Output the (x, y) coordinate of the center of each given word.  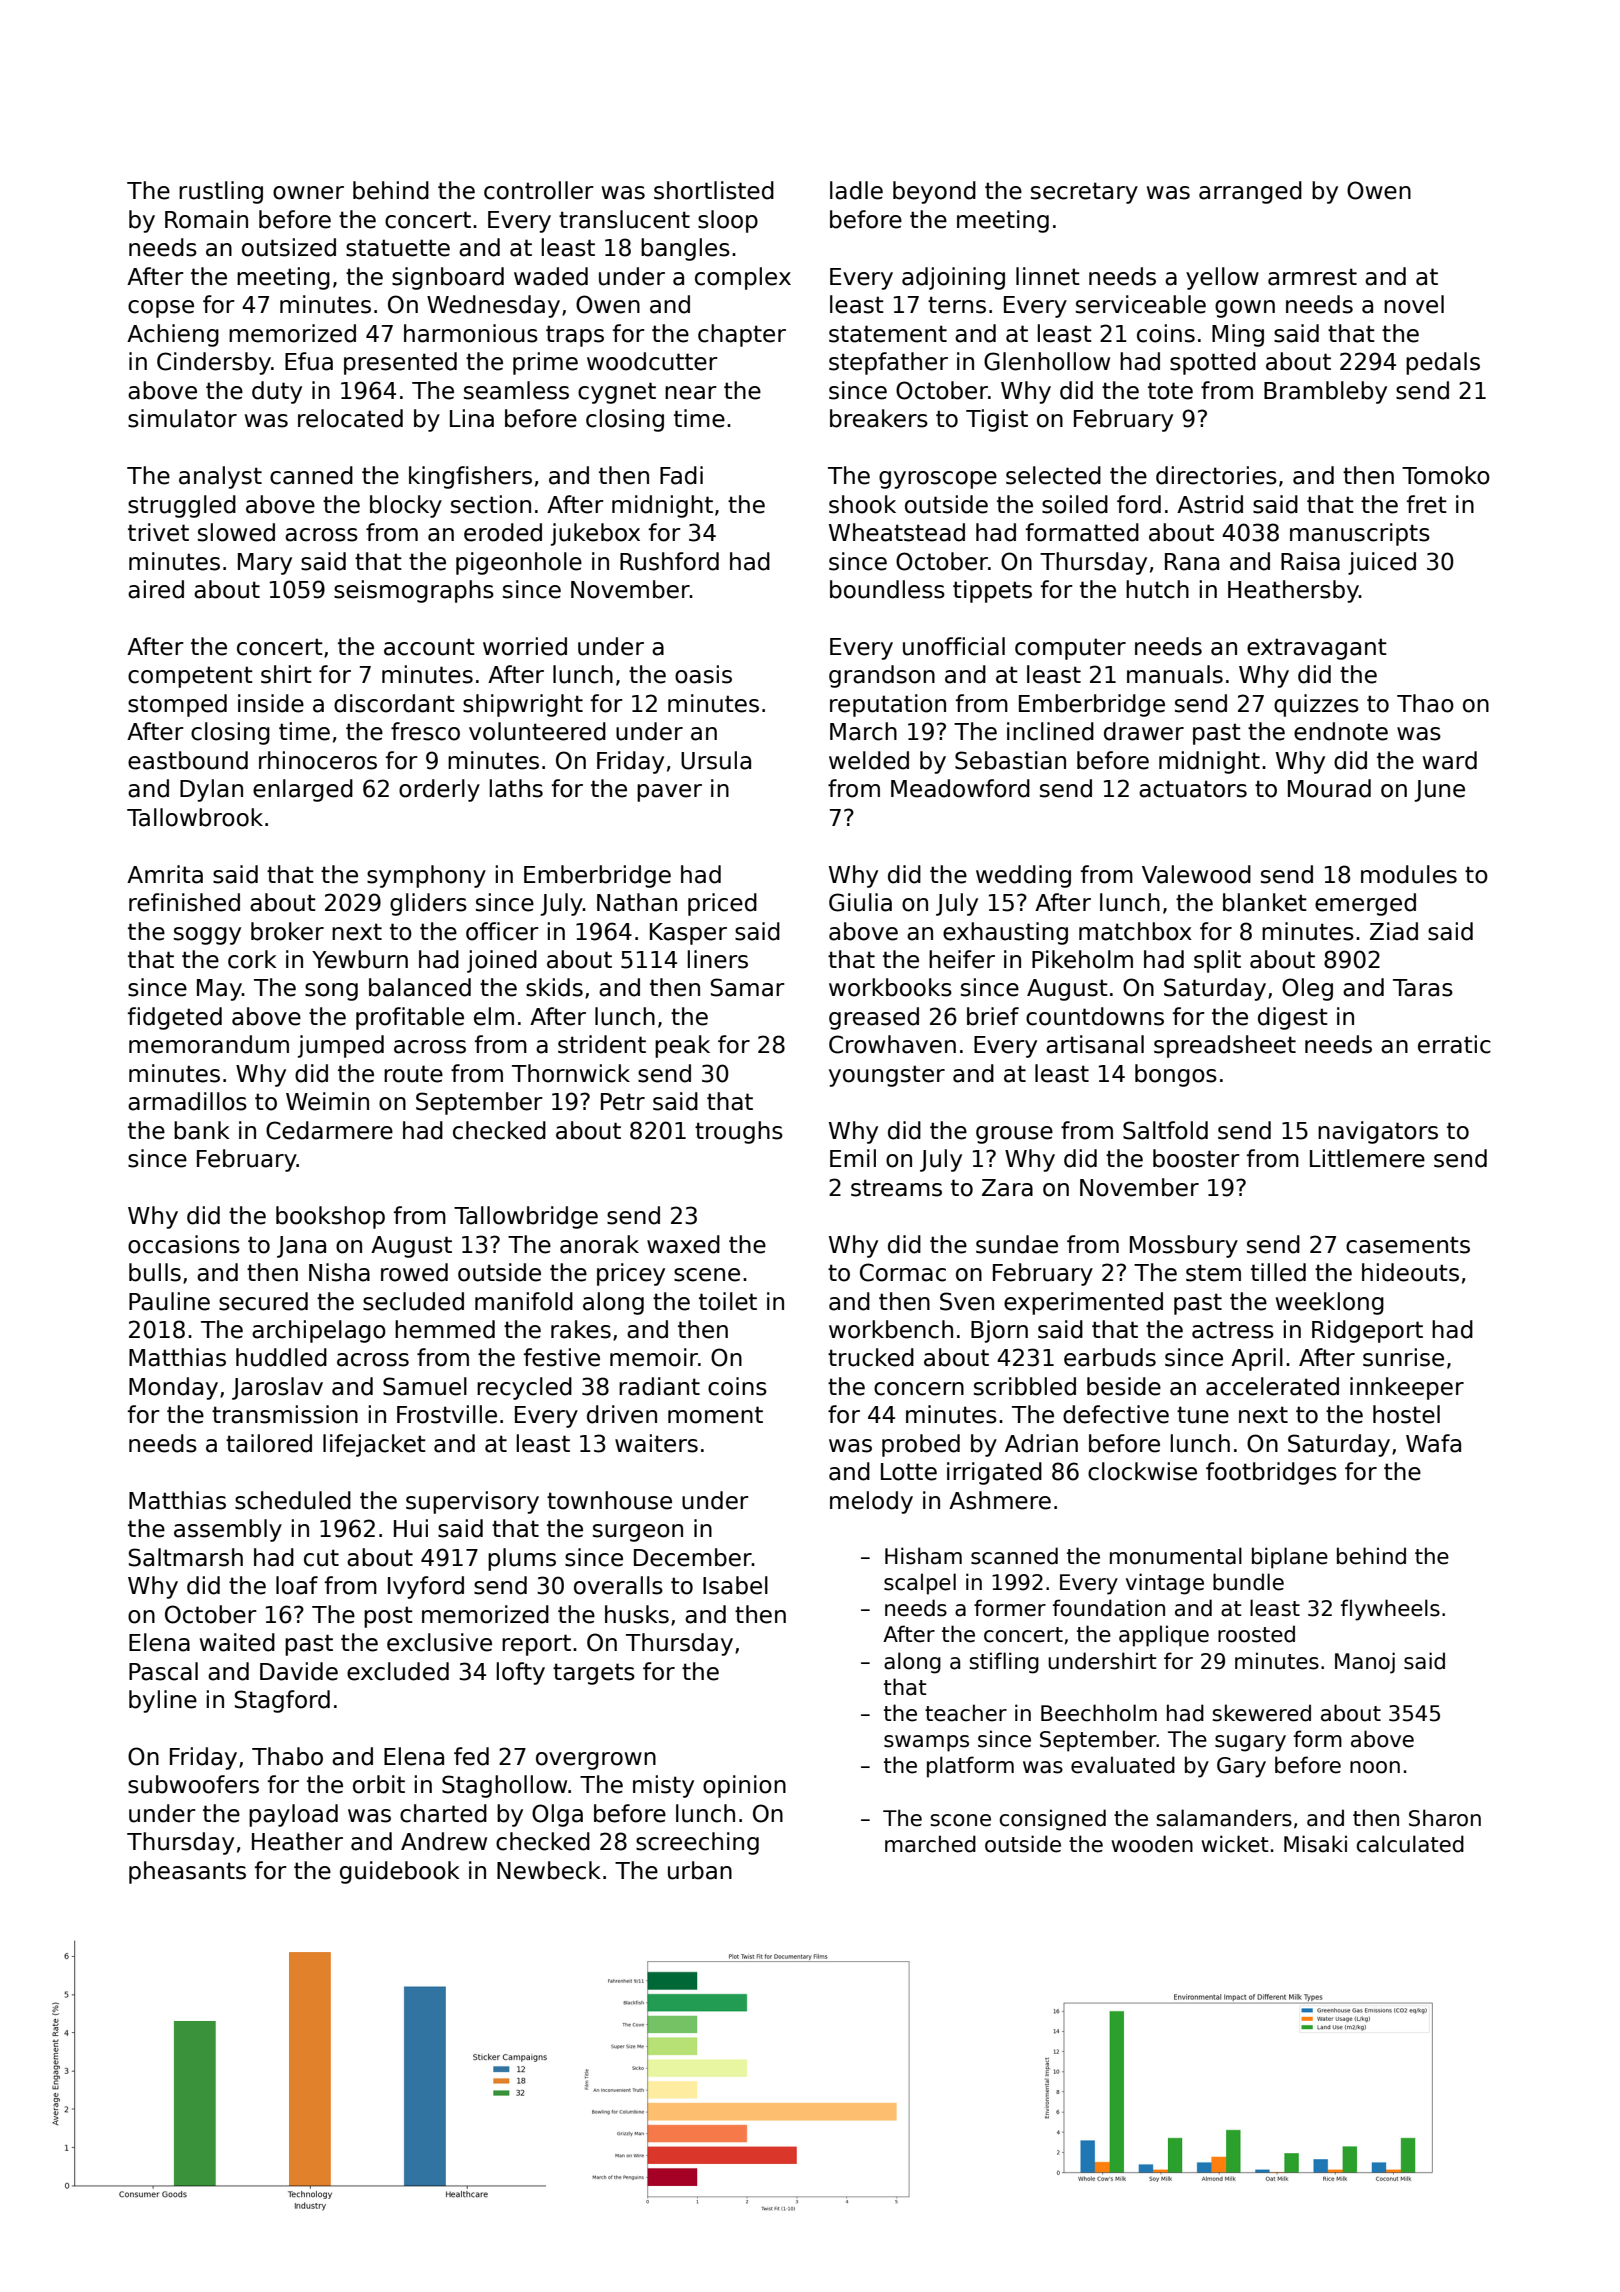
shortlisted (714, 190)
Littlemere (1367, 1158)
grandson (882, 676)
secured (263, 1301)
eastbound (188, 760)
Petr (623, 1102)
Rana (1192, 562)
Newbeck (549, 1870)
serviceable (1141, 304)
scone (960, 1820)
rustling (221, 192)
